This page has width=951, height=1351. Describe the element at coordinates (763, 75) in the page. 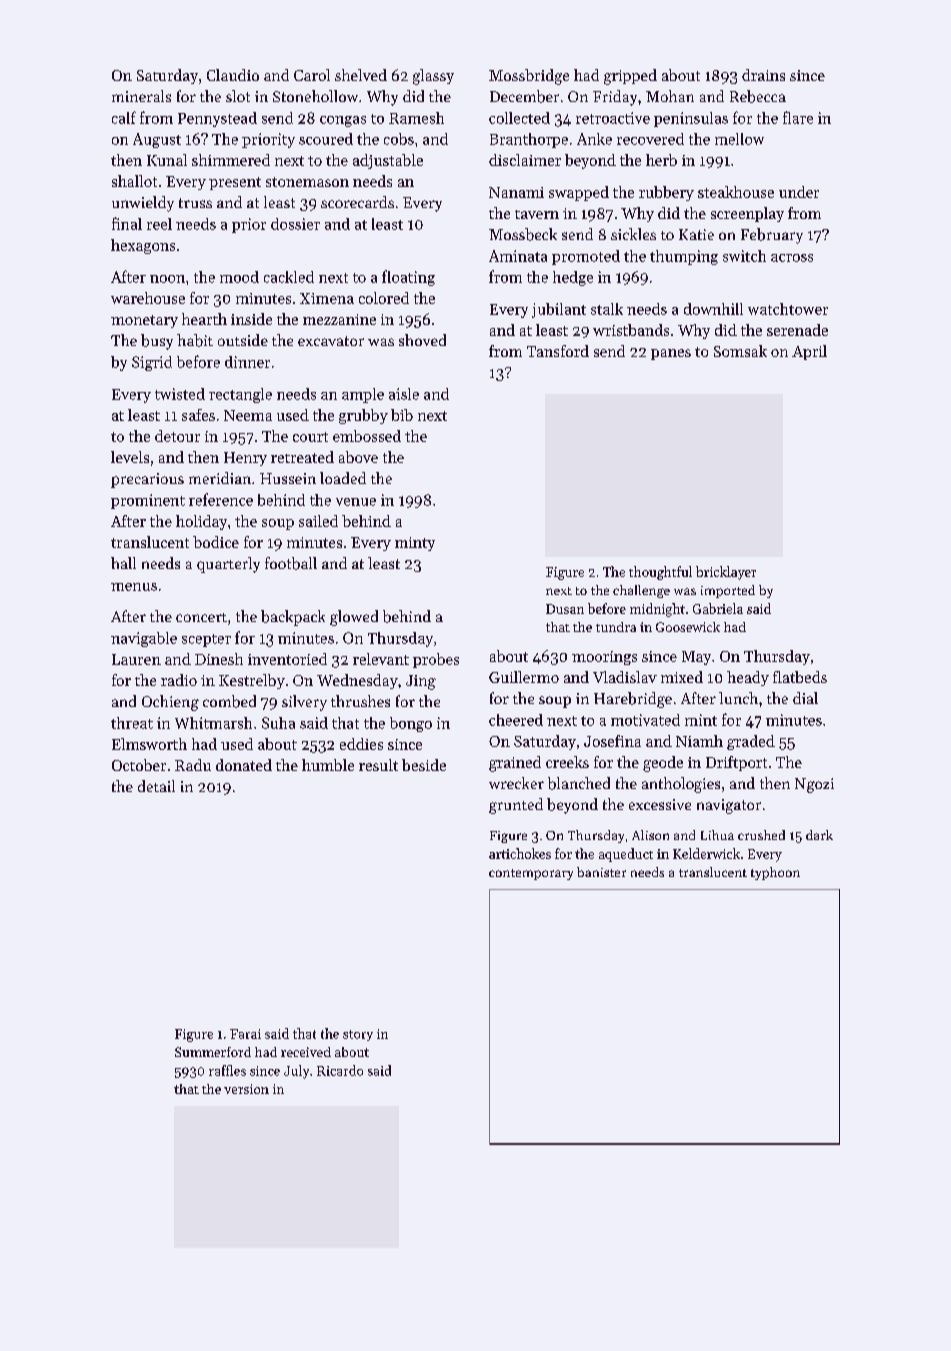

I see `drains` at that location.
